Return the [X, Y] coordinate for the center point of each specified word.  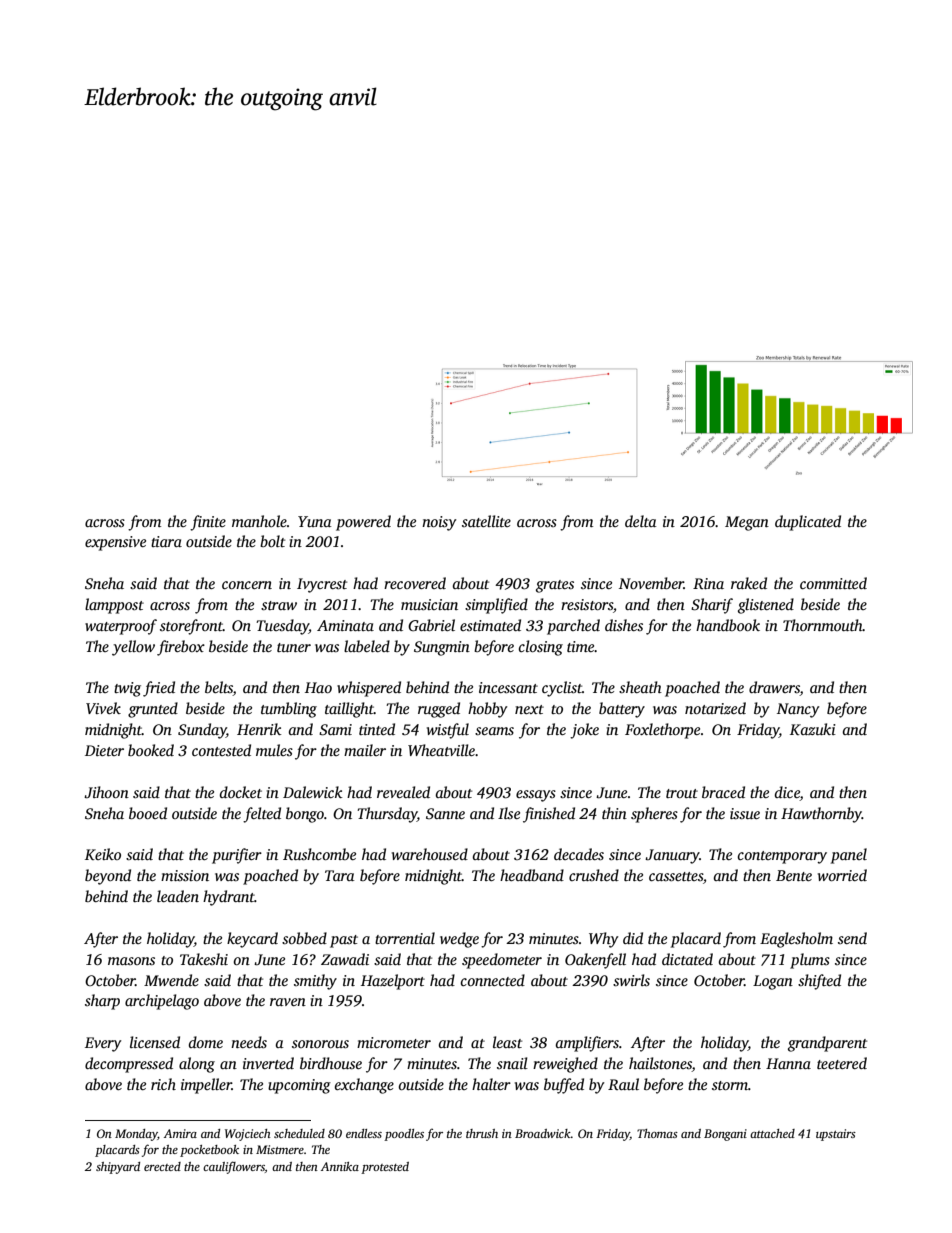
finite [208, 523]
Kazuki [813, 729]
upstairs [836, 1135]
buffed [564, 1086]
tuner [294, 647]
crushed [594, 875]
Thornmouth [823, 625]
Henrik [259, 729]
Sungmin [442, 648]
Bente [794, 875]
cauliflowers [234, 1167]
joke [584, 731]
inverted [268, 1063]
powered [363, 523]
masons [131, 961]
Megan [747, 523]
